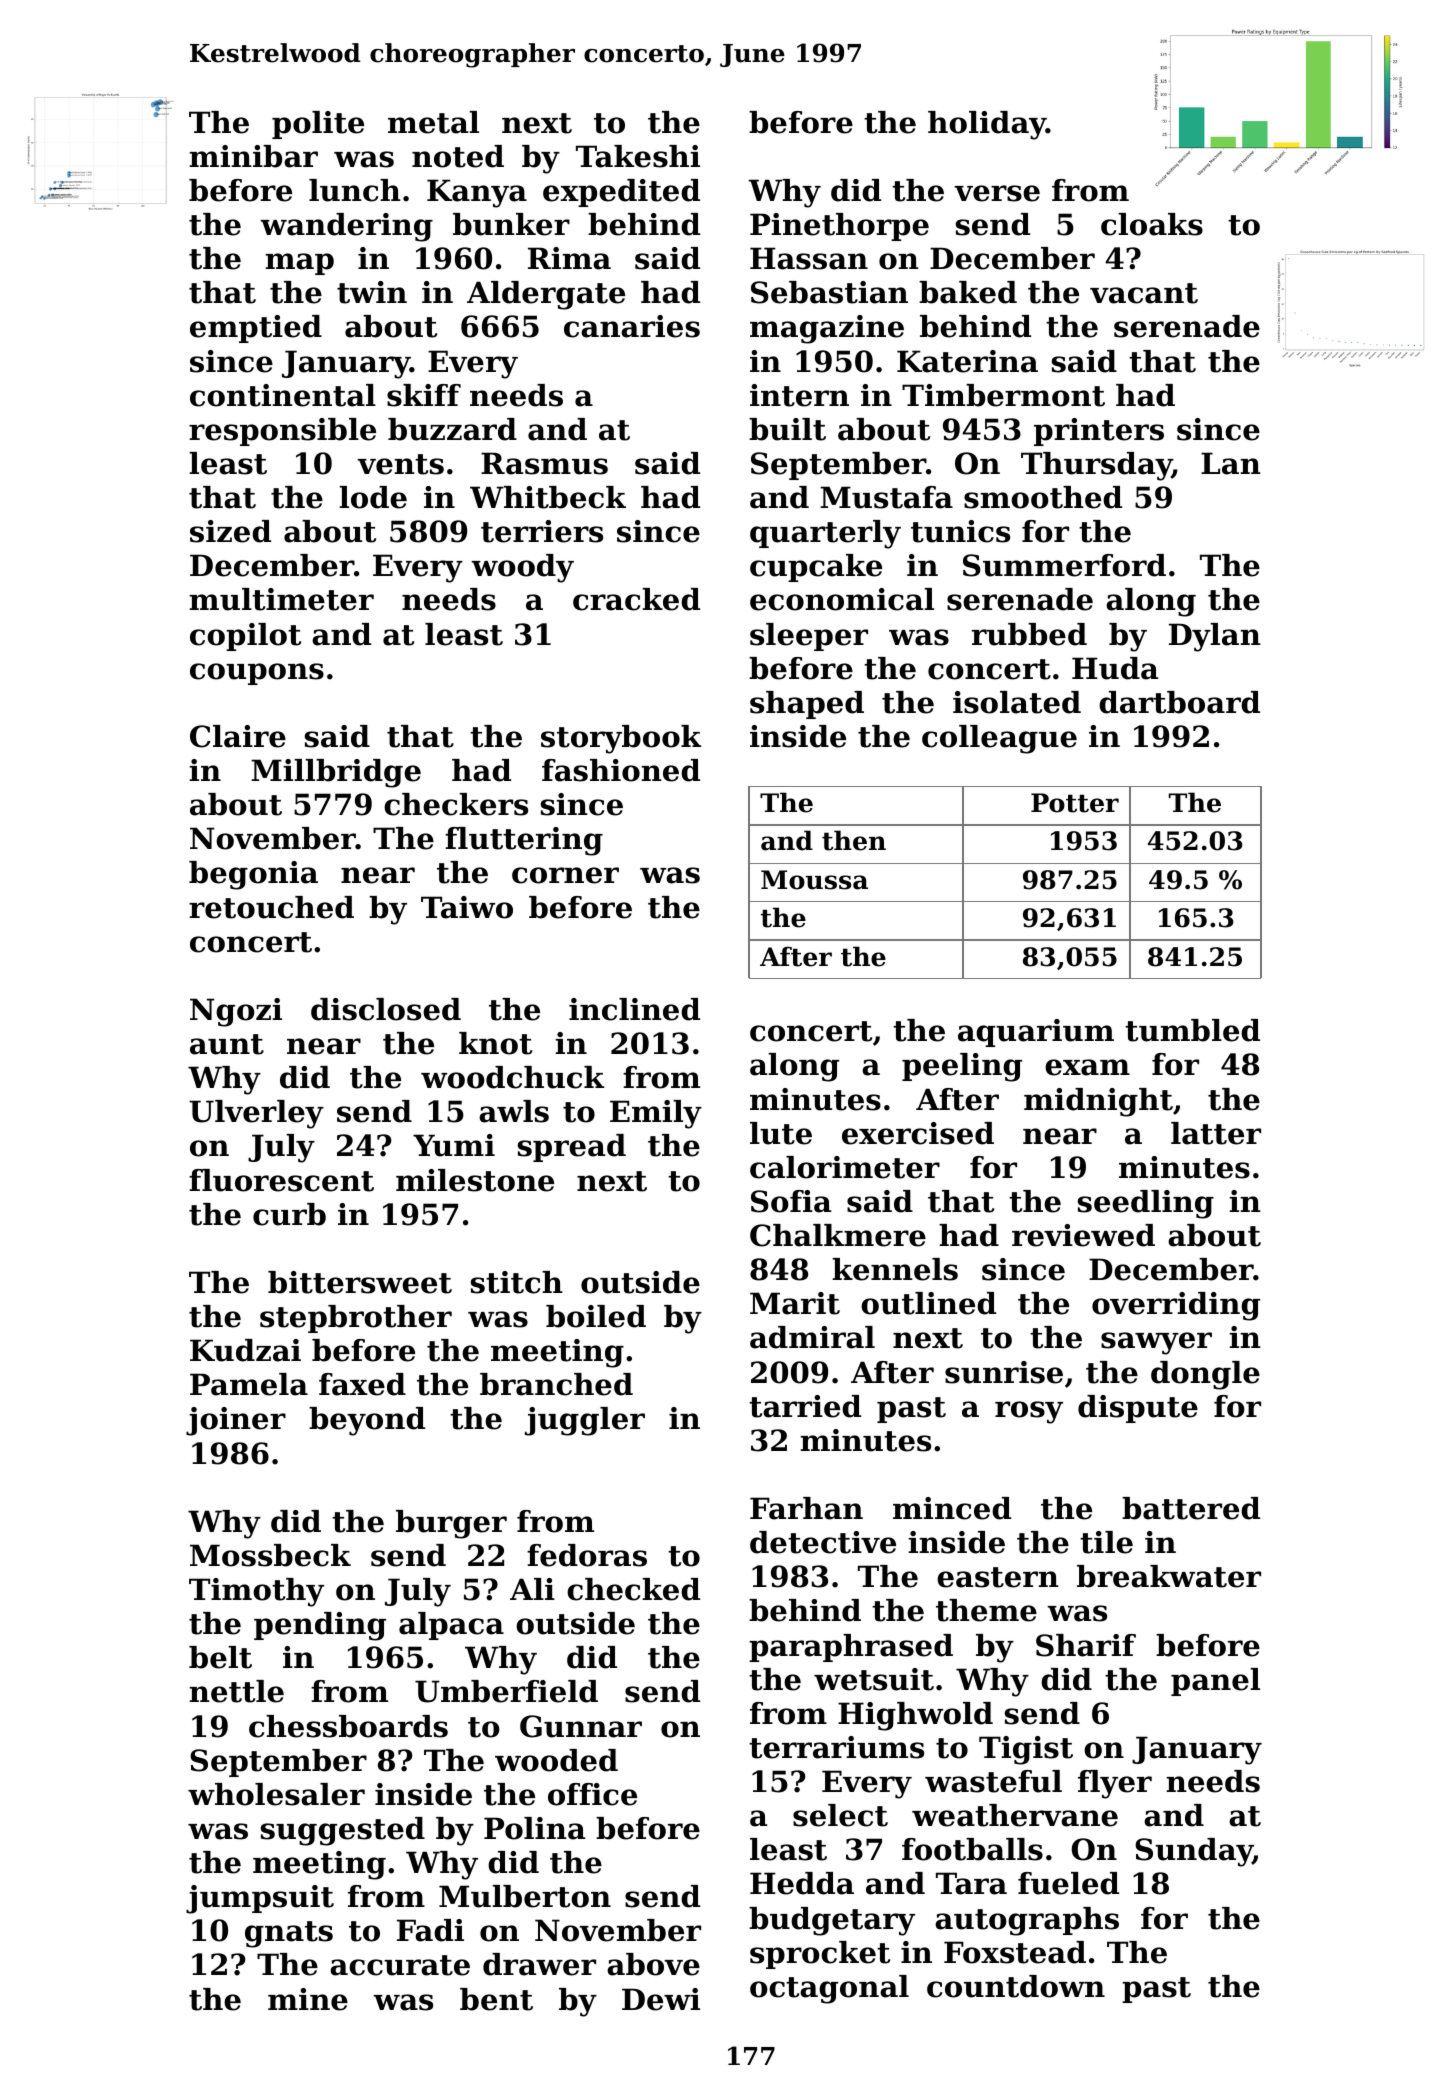 Image resolution: width=1450 pixels, height=2100 pixels. I want to click on gnats, so click(289, 1934).
